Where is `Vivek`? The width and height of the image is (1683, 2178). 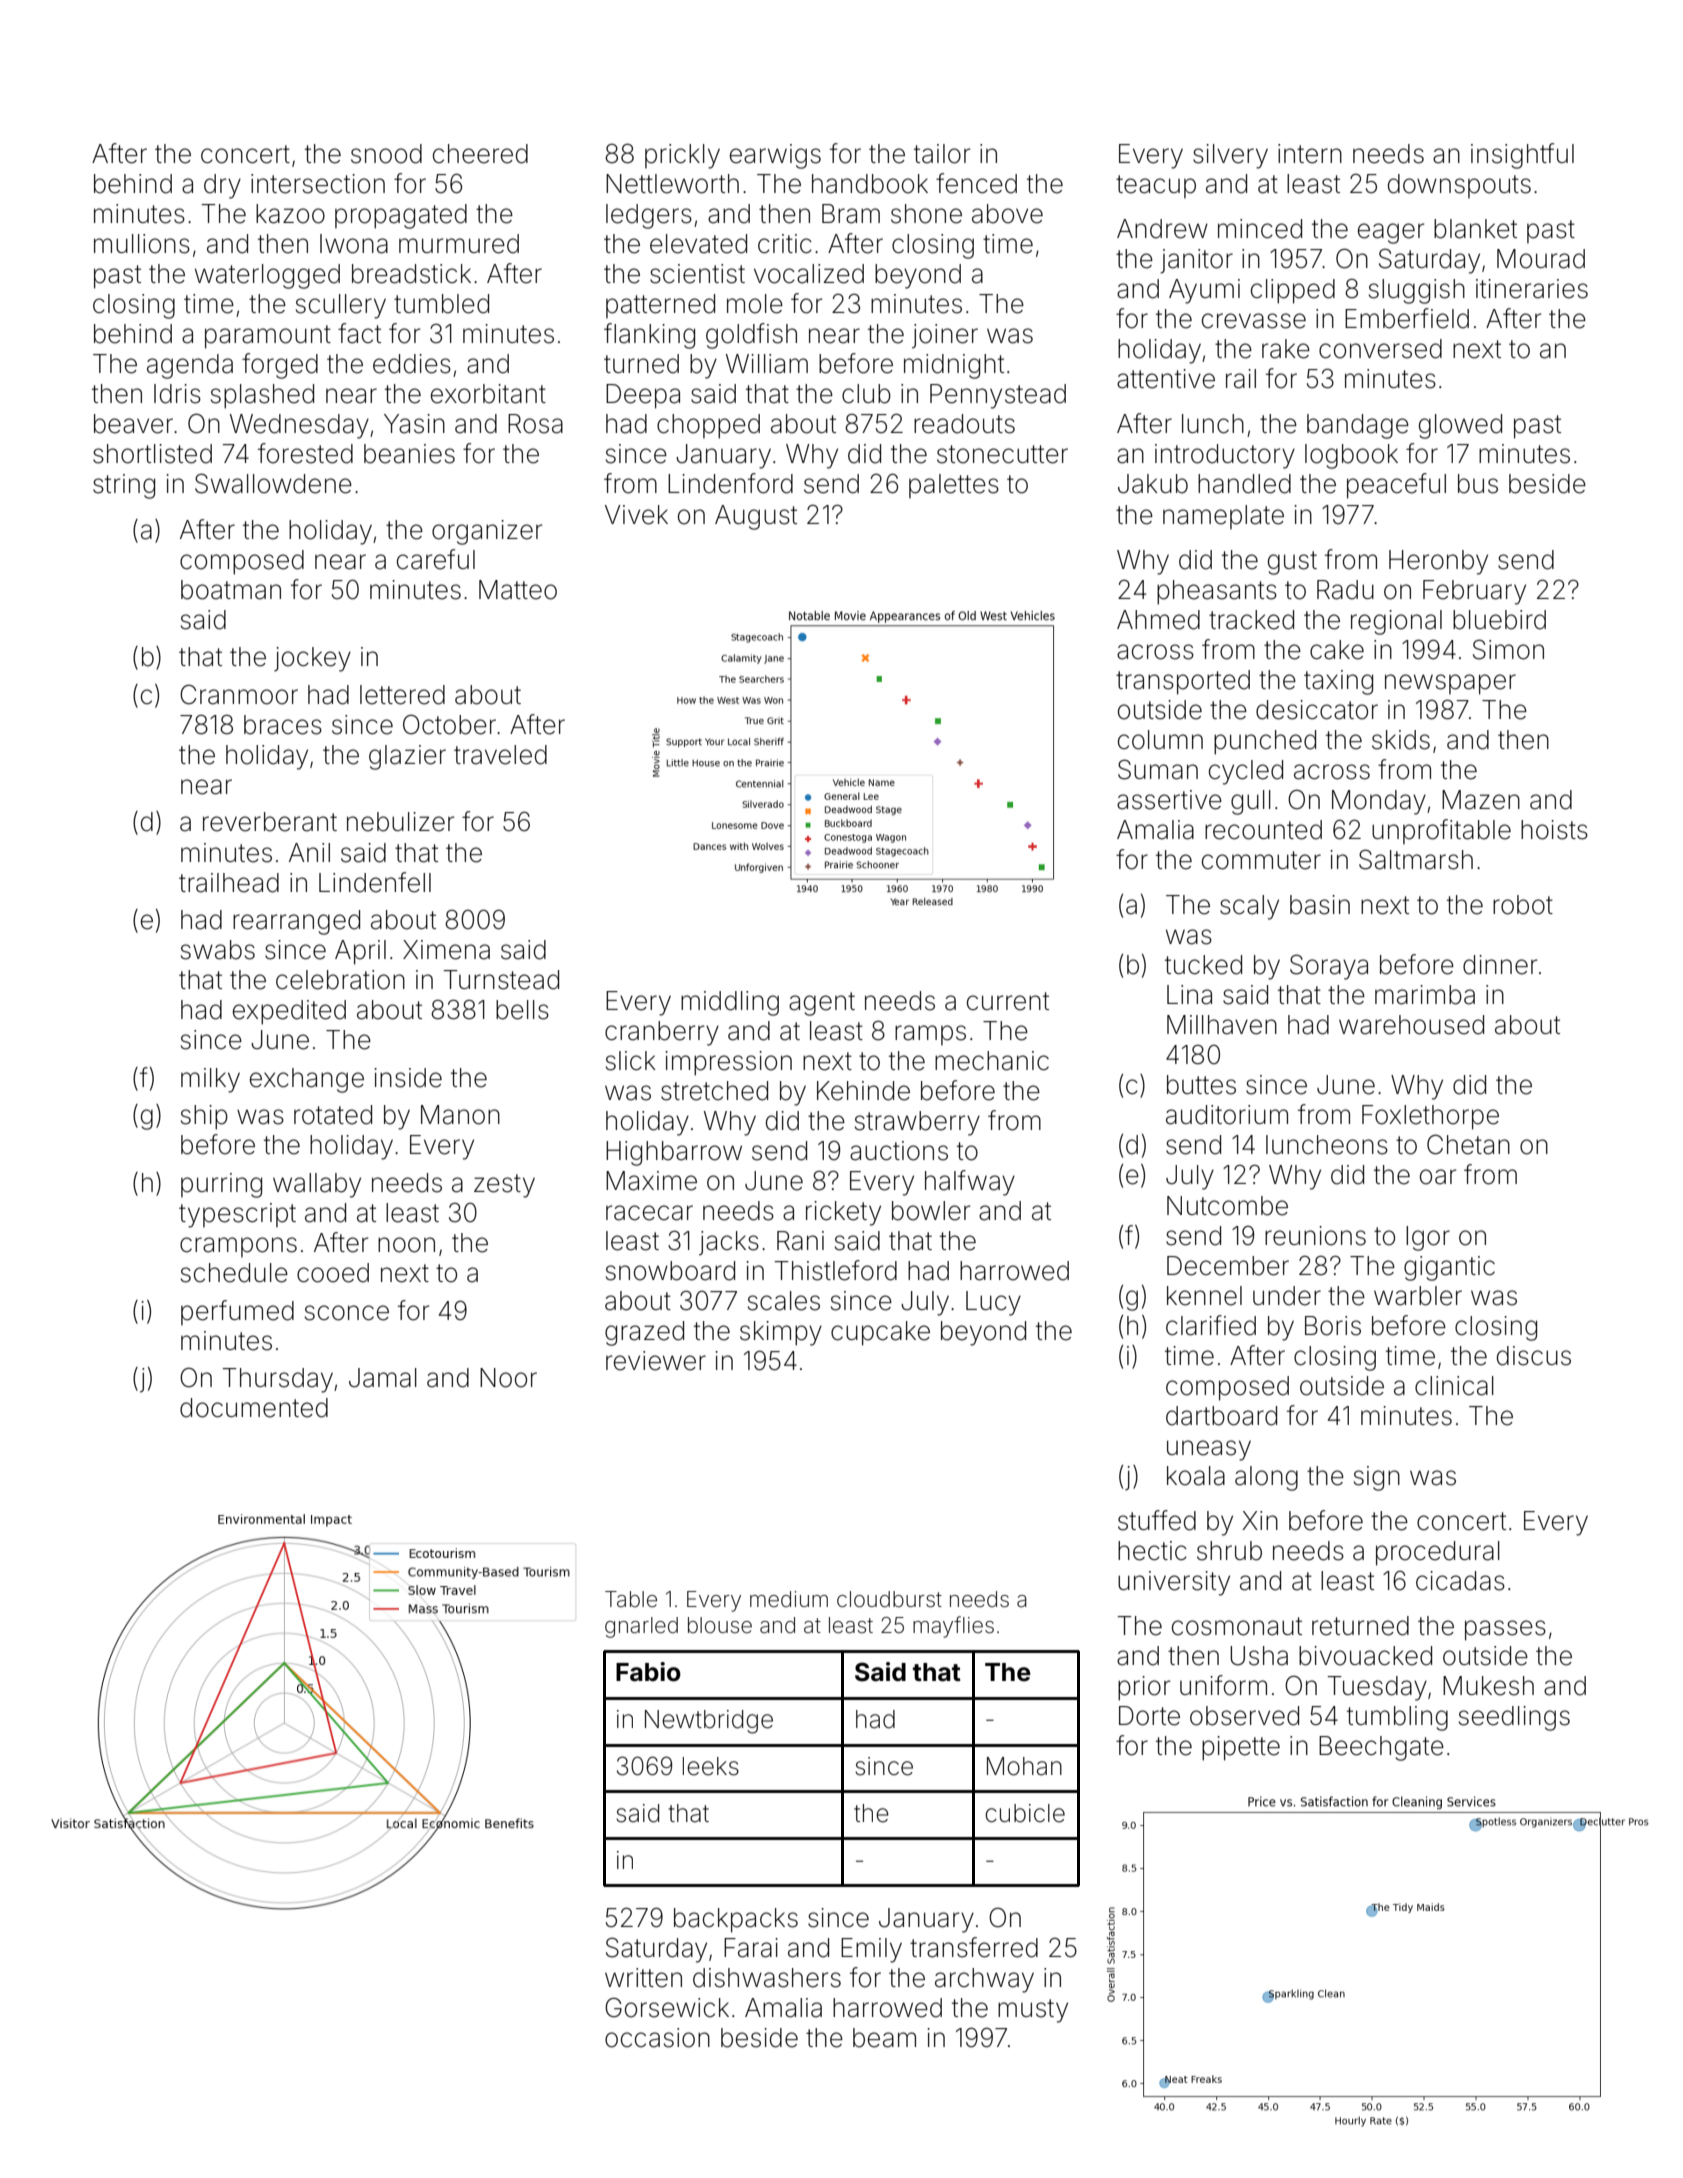
Vivek is located at coordinates (636, 515).
